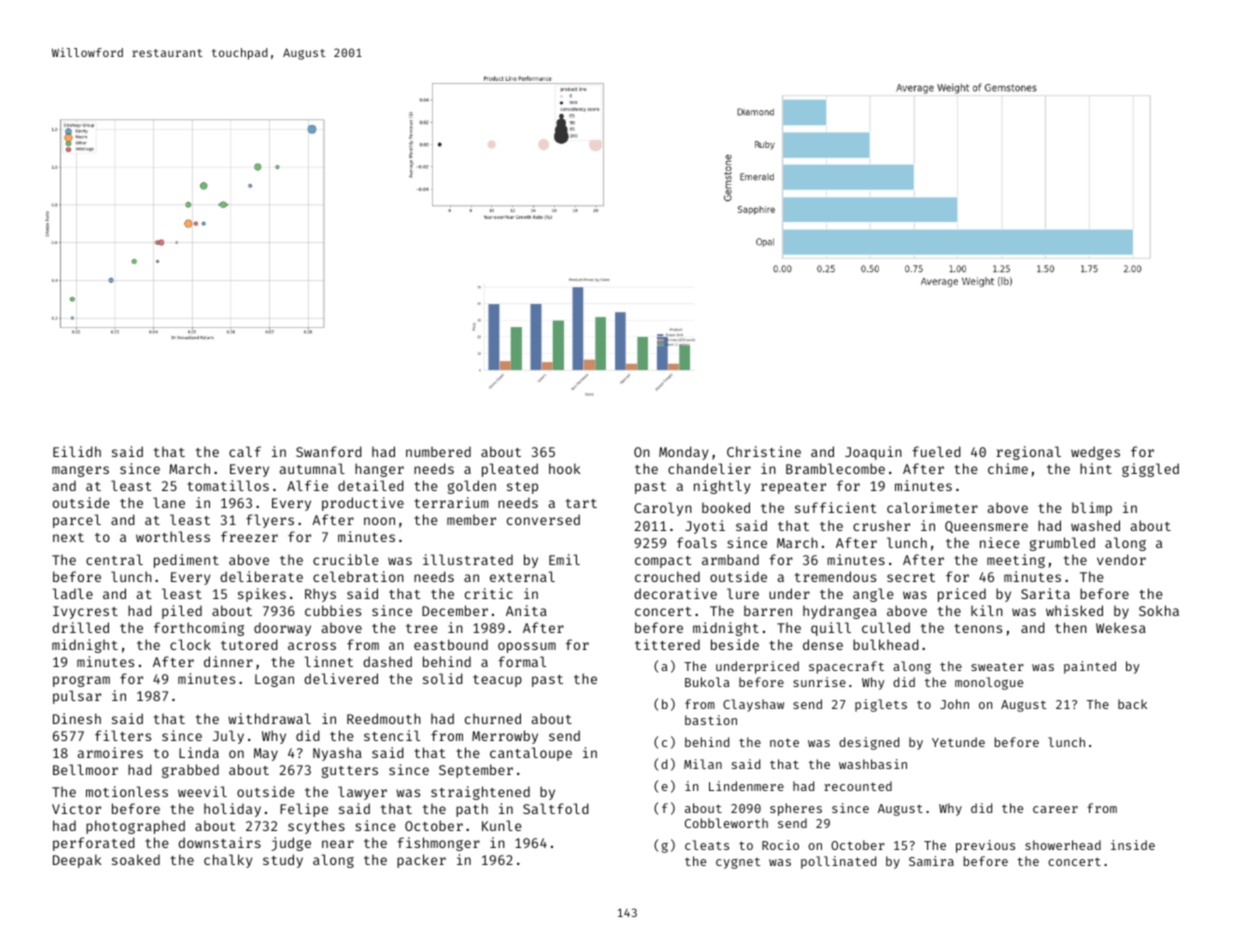  Describe the element at coordinates (1121, 627) in the document. I see `Wekesa` at that location.
